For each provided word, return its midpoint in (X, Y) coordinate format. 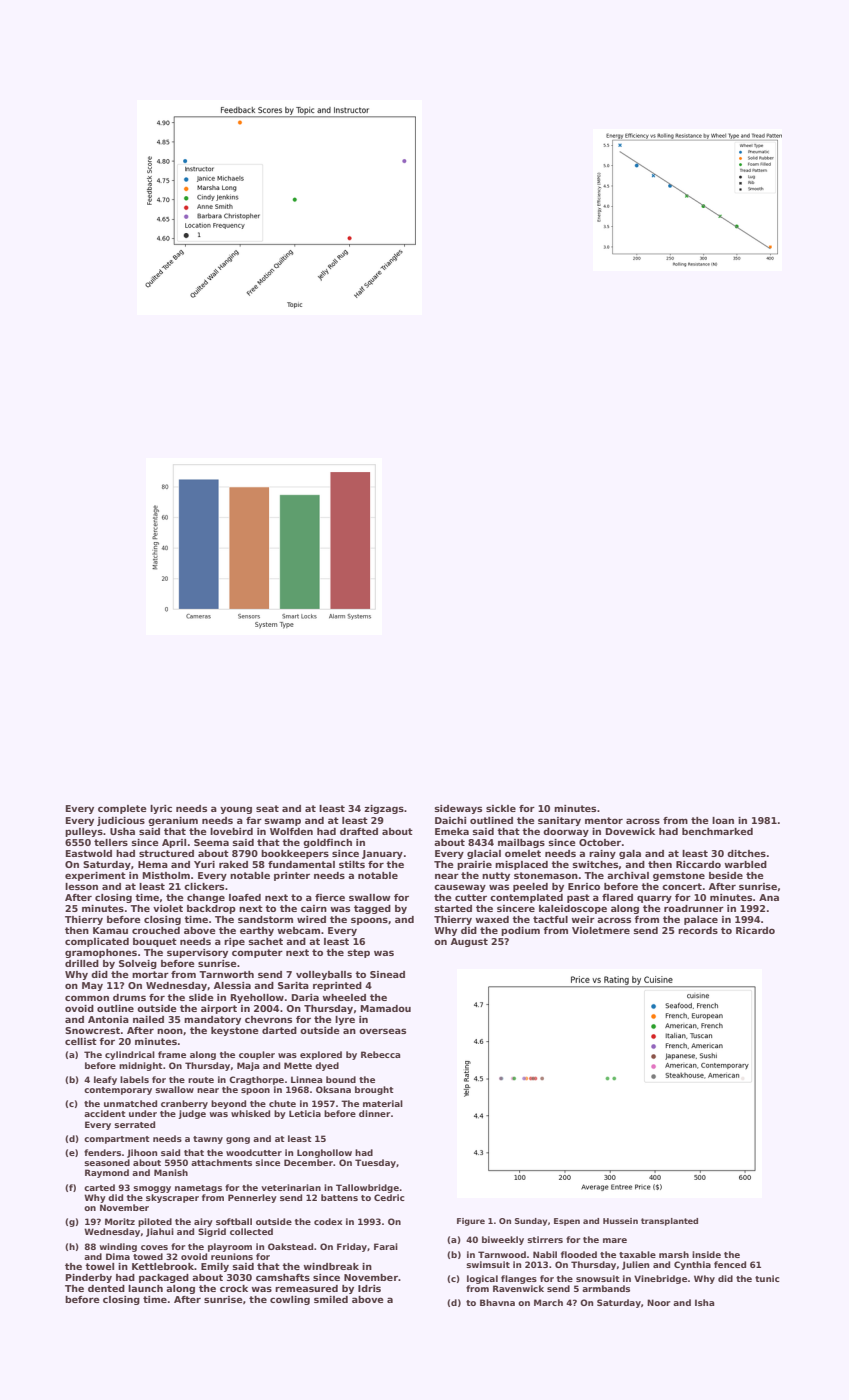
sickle (501, 808)
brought (374, 1090)
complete (122, 809)
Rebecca (380, 1054)
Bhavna (497, 1302)
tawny (208, 1140)
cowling (290, 1300)
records (698, 930)
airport (219, 1009)
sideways (458, 809)
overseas (382, 1031)
